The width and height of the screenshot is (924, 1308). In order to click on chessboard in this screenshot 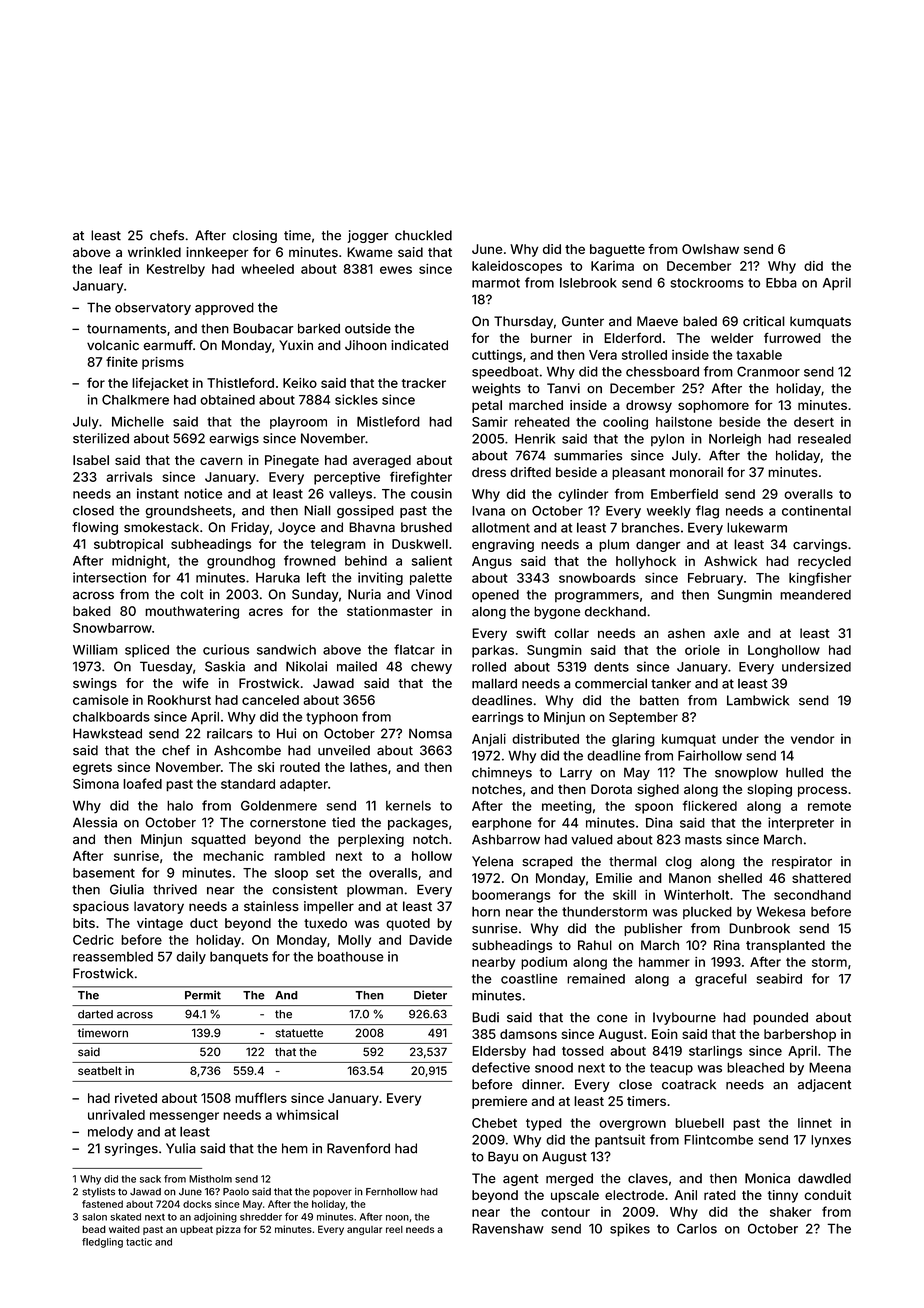, I will do `click(662, 371)`.
